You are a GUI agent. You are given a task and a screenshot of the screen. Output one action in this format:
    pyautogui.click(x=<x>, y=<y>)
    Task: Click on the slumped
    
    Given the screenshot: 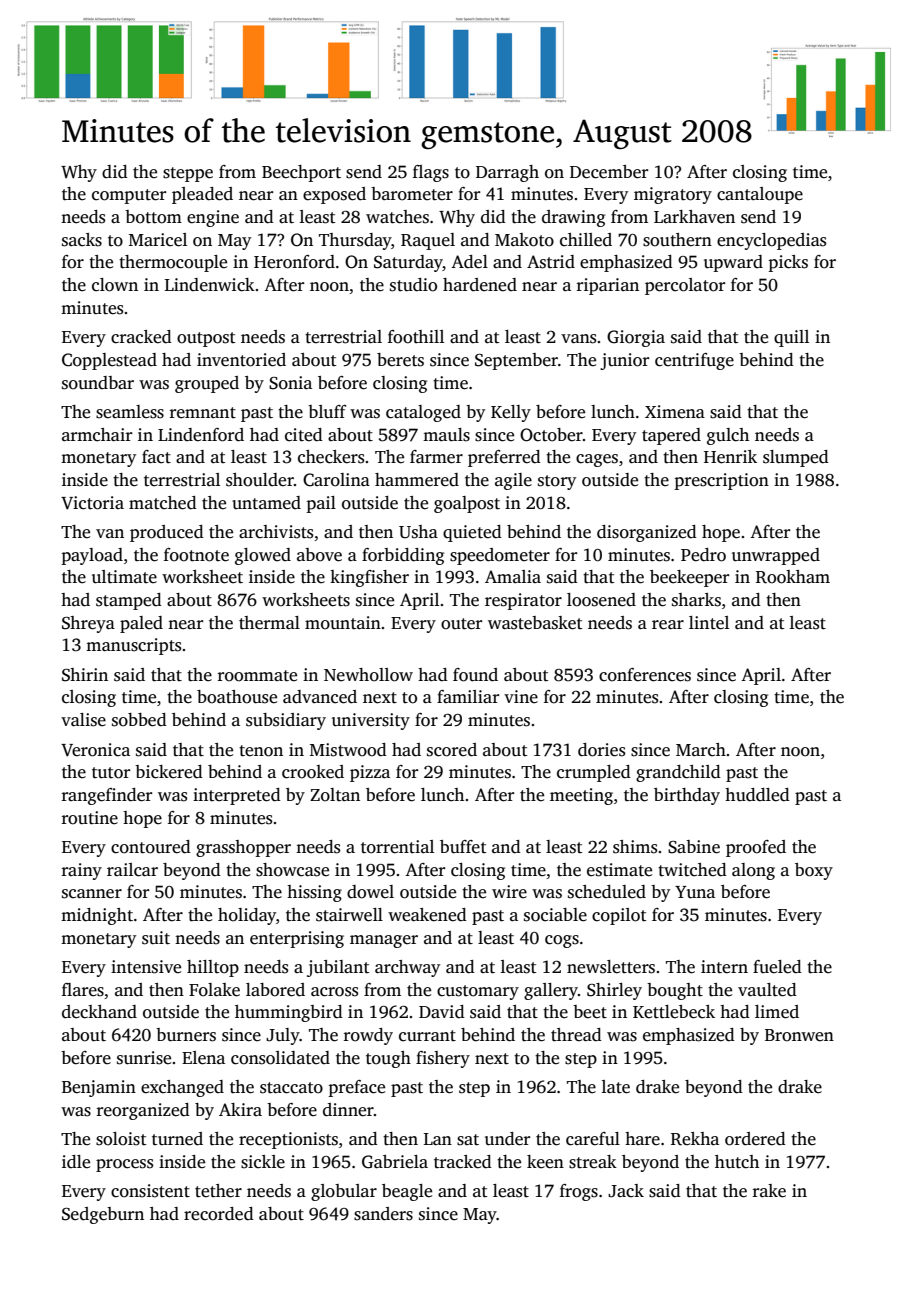 What is the action you would take?
    pyautogui.click(x=796, y=458)
